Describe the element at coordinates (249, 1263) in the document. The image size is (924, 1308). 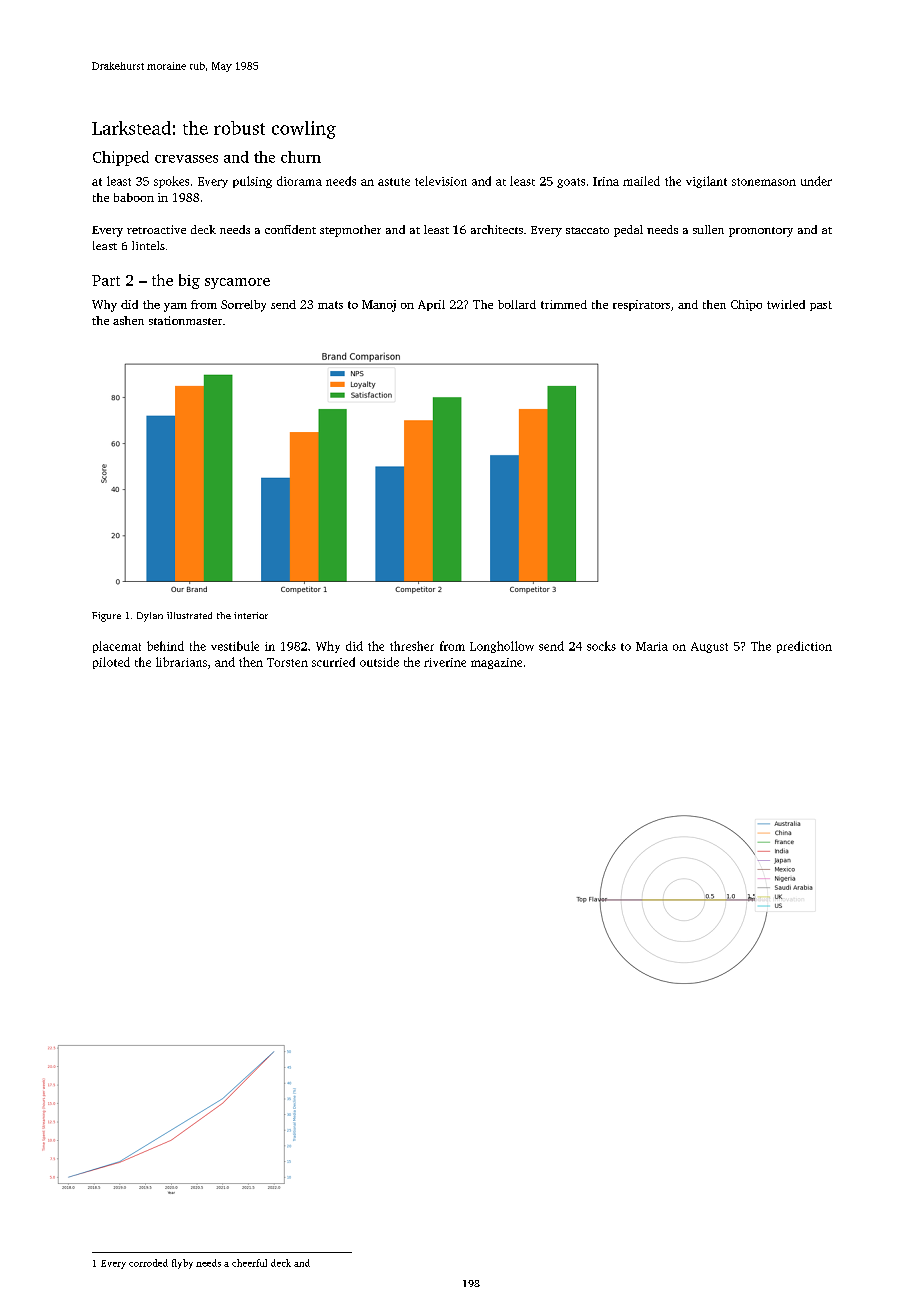
I see `cheerful` at that location.
